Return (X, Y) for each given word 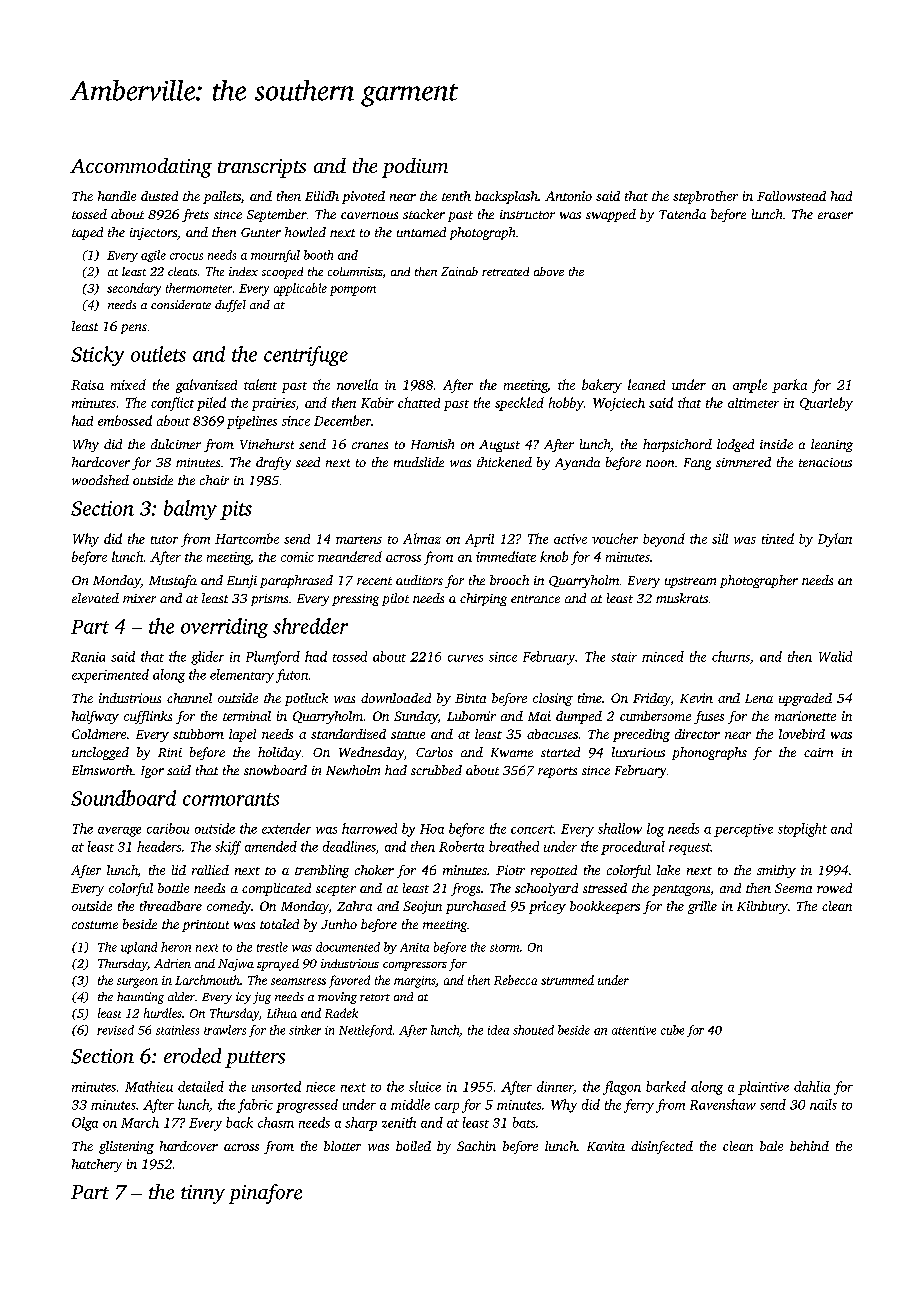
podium (415, 168)
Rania (88, 657)
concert (532, 829)
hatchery (97, 1165)
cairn (818, 752)
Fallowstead (791, 196)
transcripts (262, 168)
